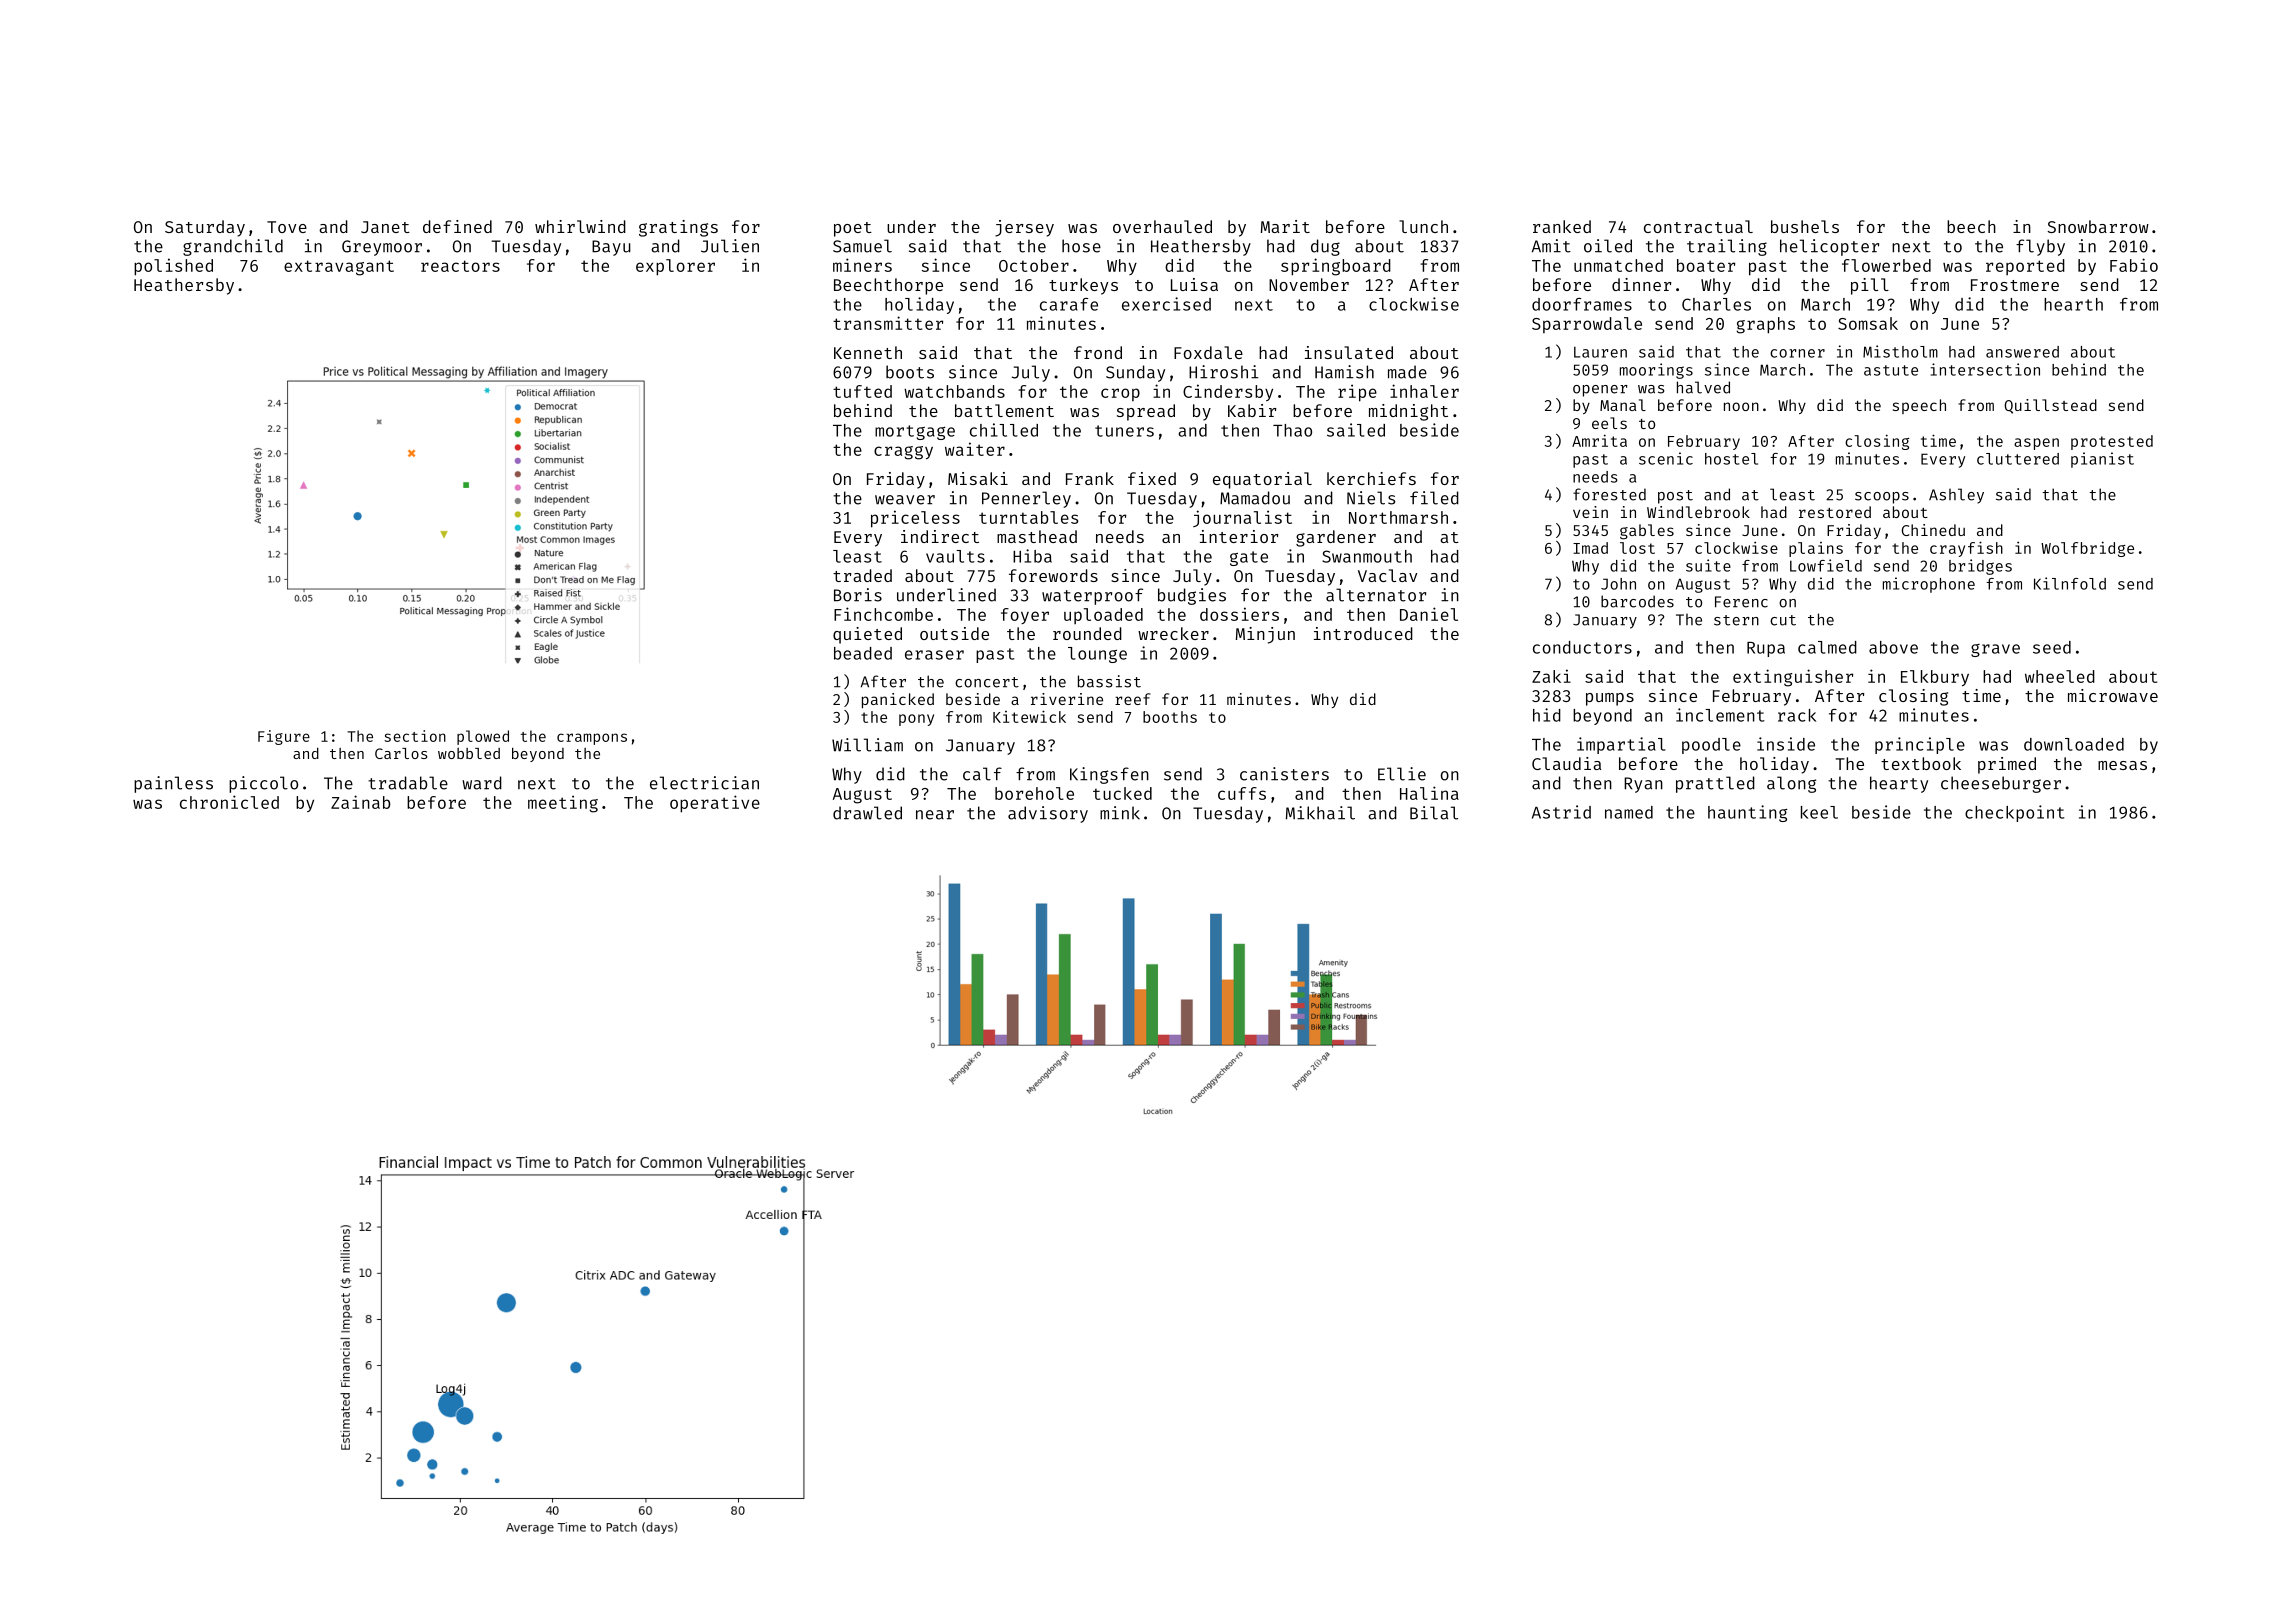 The height and width of the screenshot is (1620, 2292). Describe the element at coordinates (1024, 228) in the screenshot. I see `jersey` at that location.
